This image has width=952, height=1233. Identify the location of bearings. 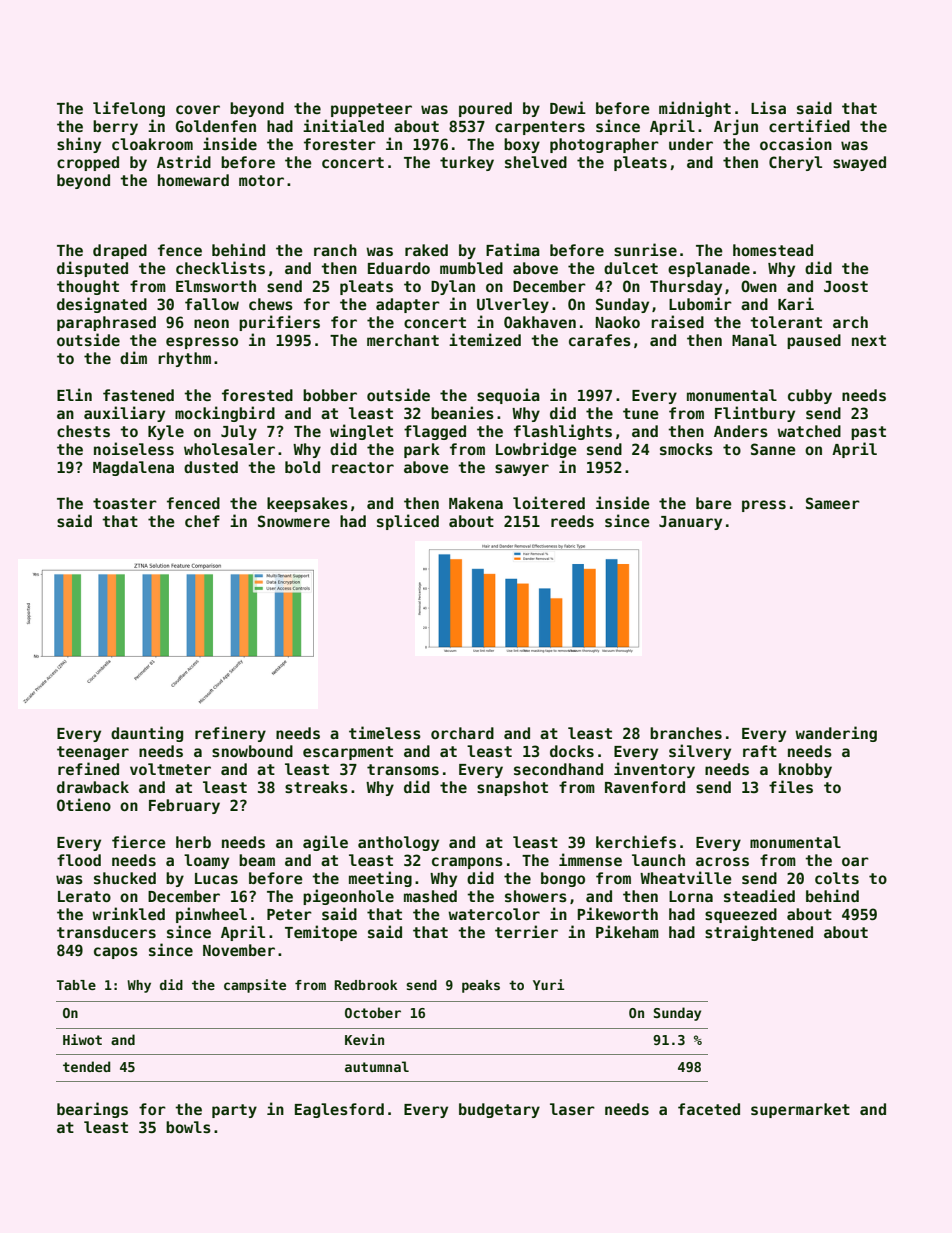
(92, 1110).
